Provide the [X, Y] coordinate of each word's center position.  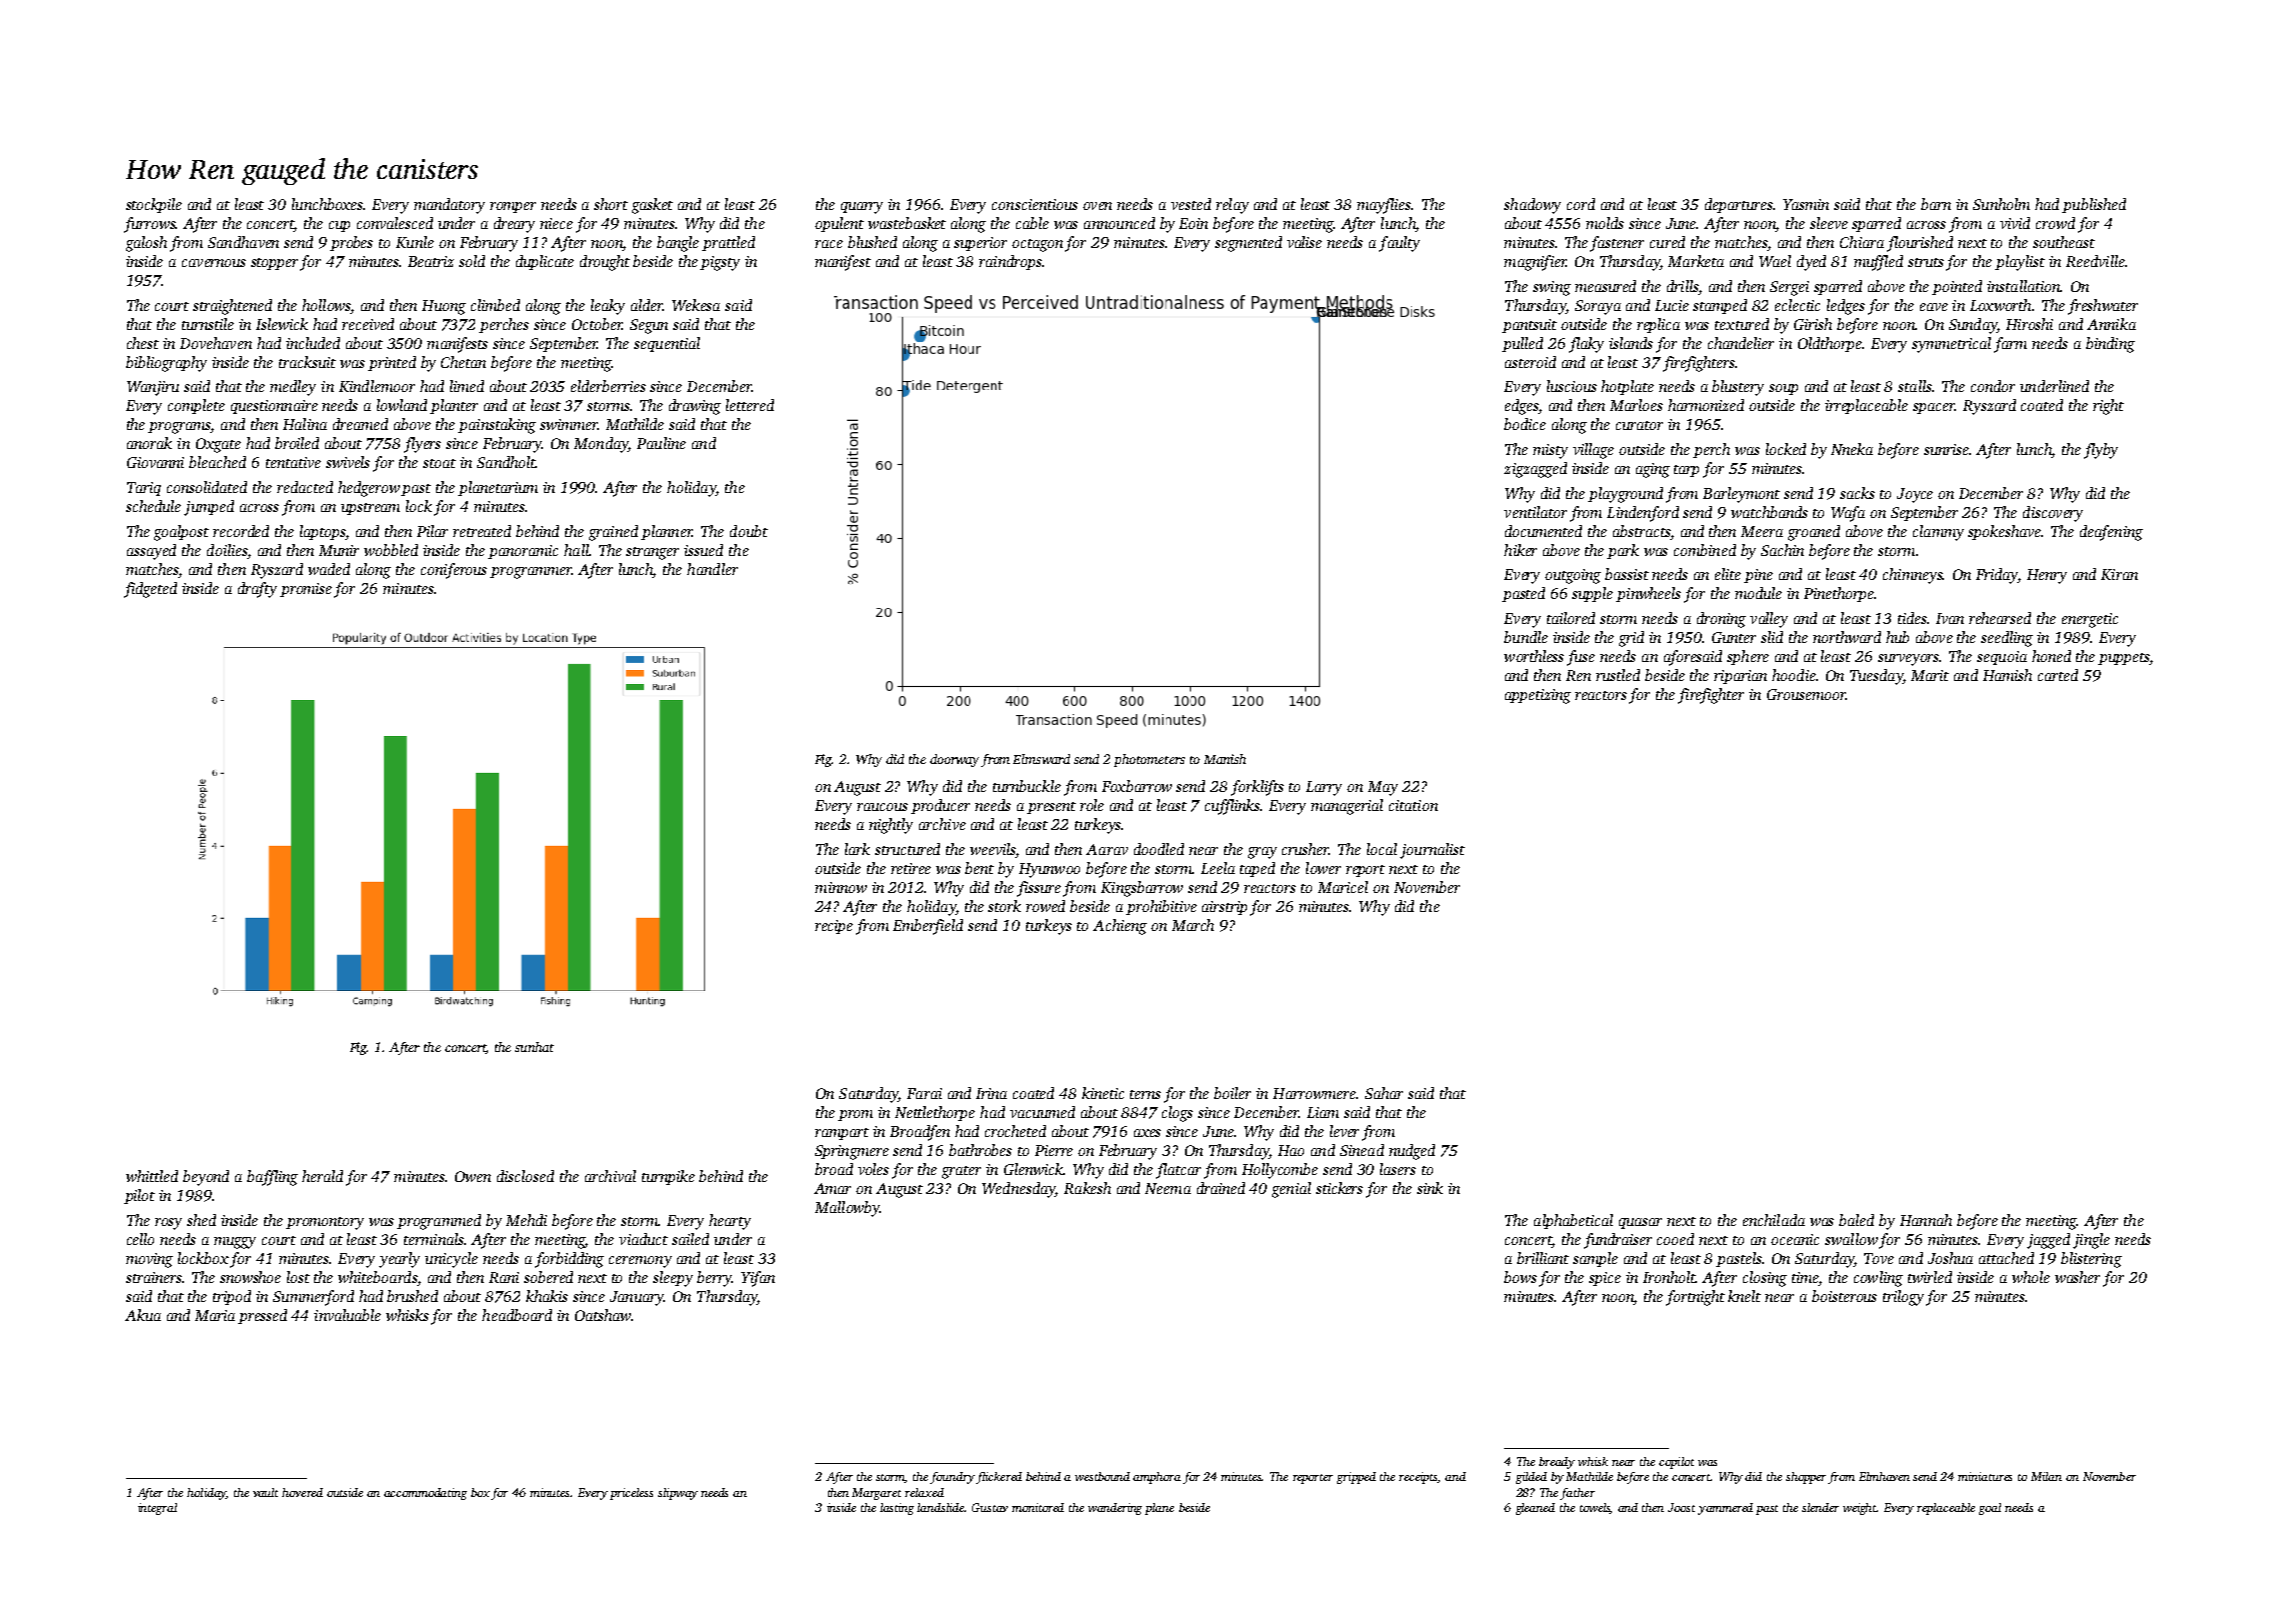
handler [712, 569]
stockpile [154, 205]
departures [1739, 205]
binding [2110, 345]
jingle [2091, 1241]
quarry [862, 208]
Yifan [758, 1279]
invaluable [347, 1315]
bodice [1525, 424]
